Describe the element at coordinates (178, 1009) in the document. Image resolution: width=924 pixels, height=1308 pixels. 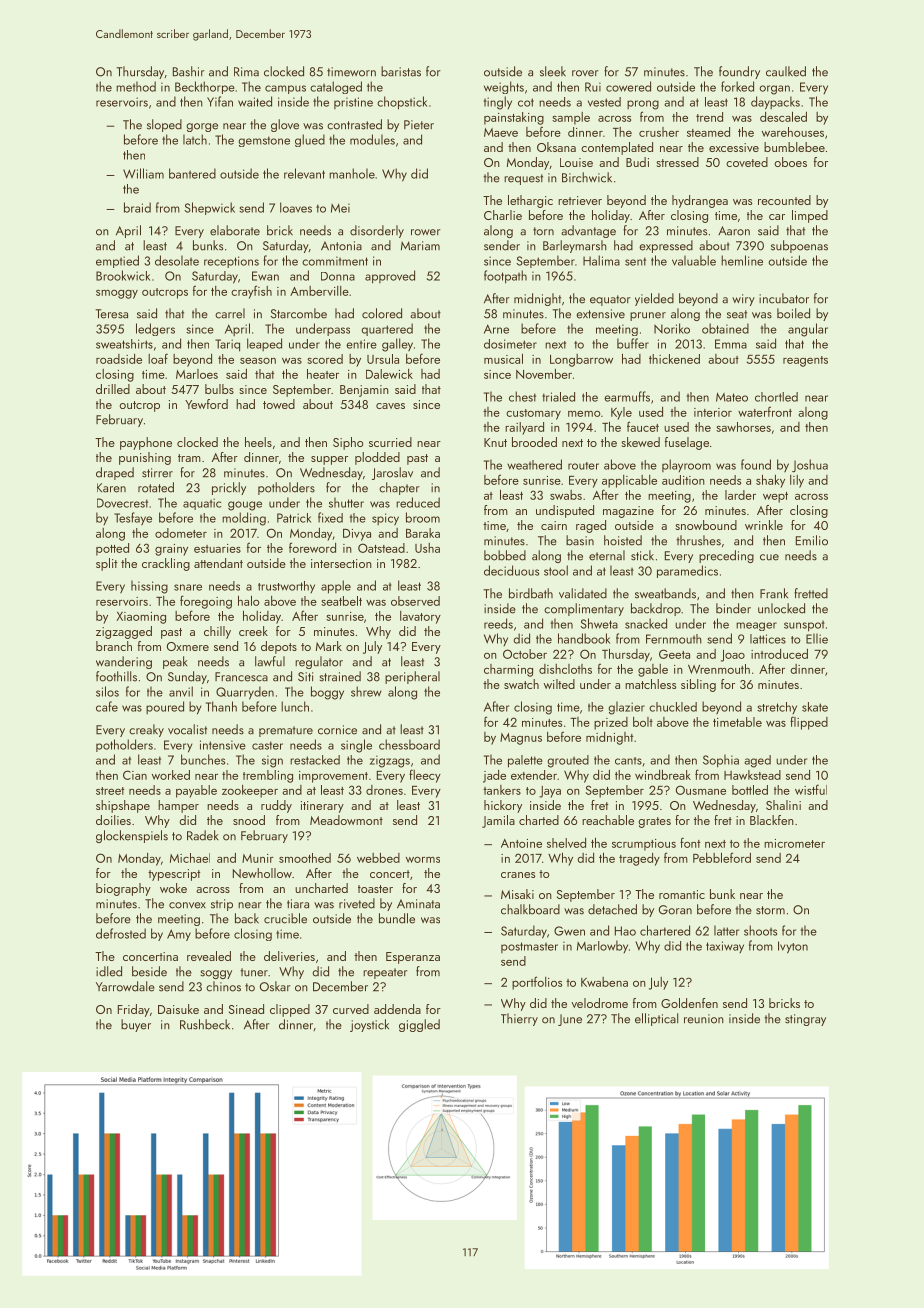
I see `Daisuke` at that location.
